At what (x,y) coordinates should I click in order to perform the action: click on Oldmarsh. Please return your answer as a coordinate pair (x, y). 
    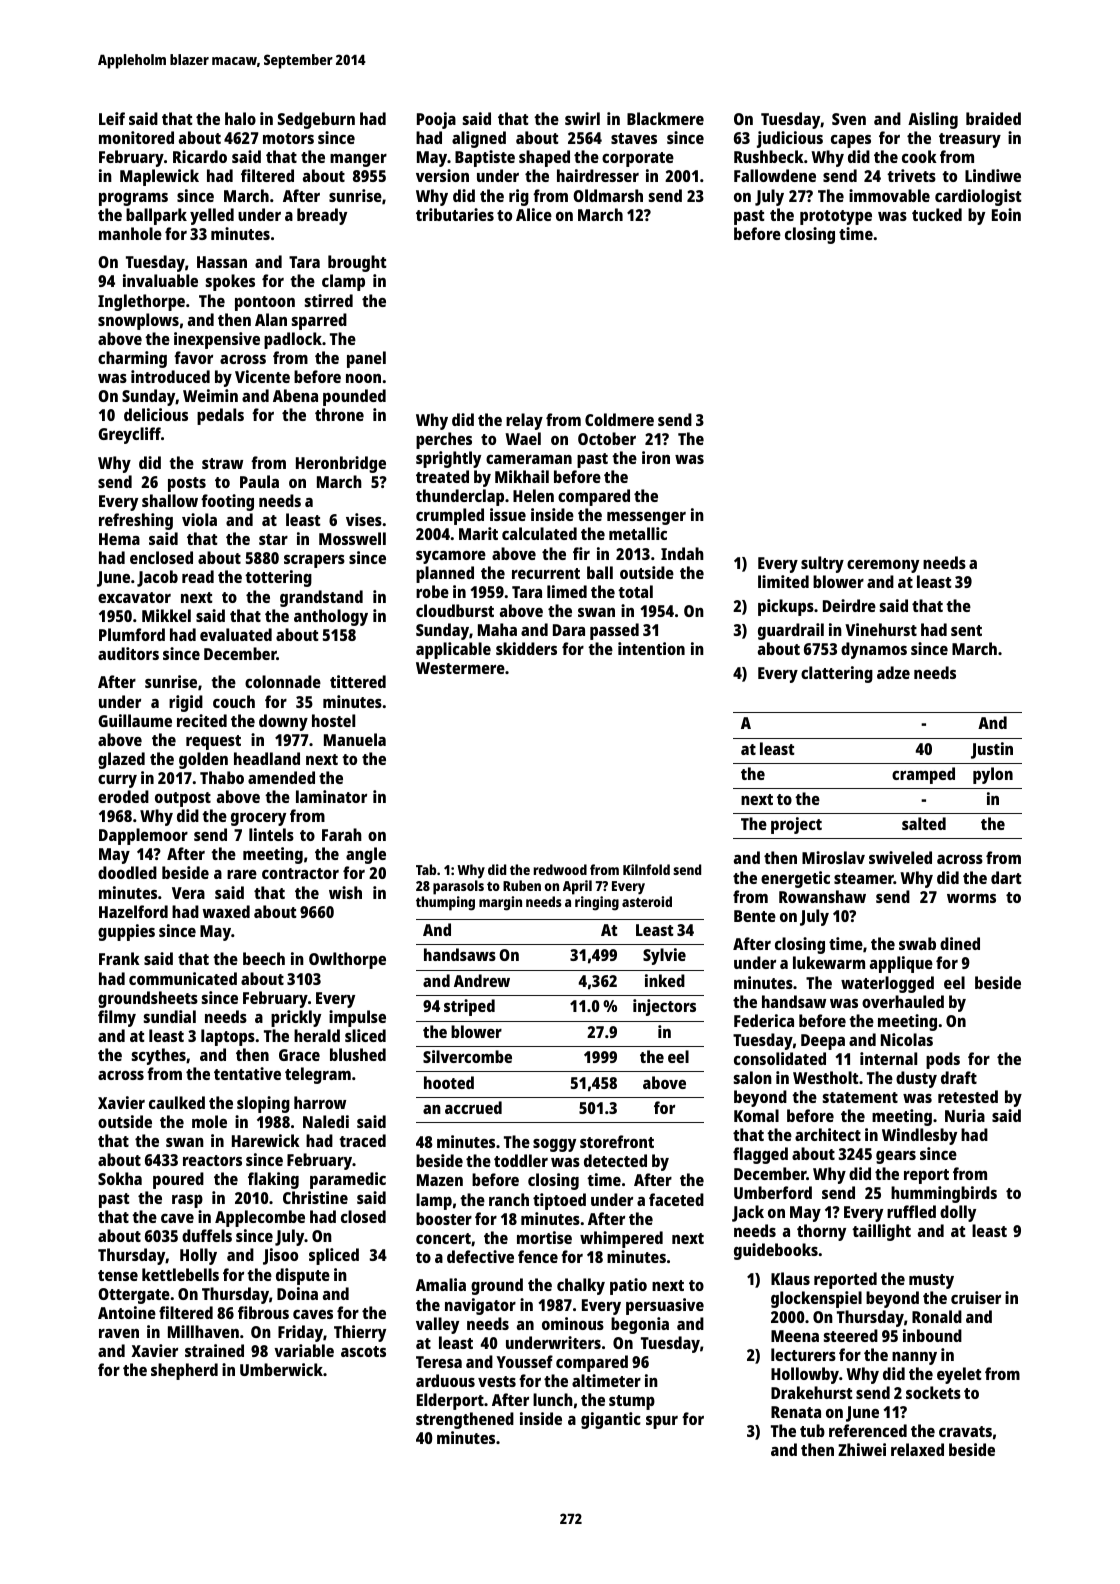
    Looking at the image, I should click on (608, 195).
